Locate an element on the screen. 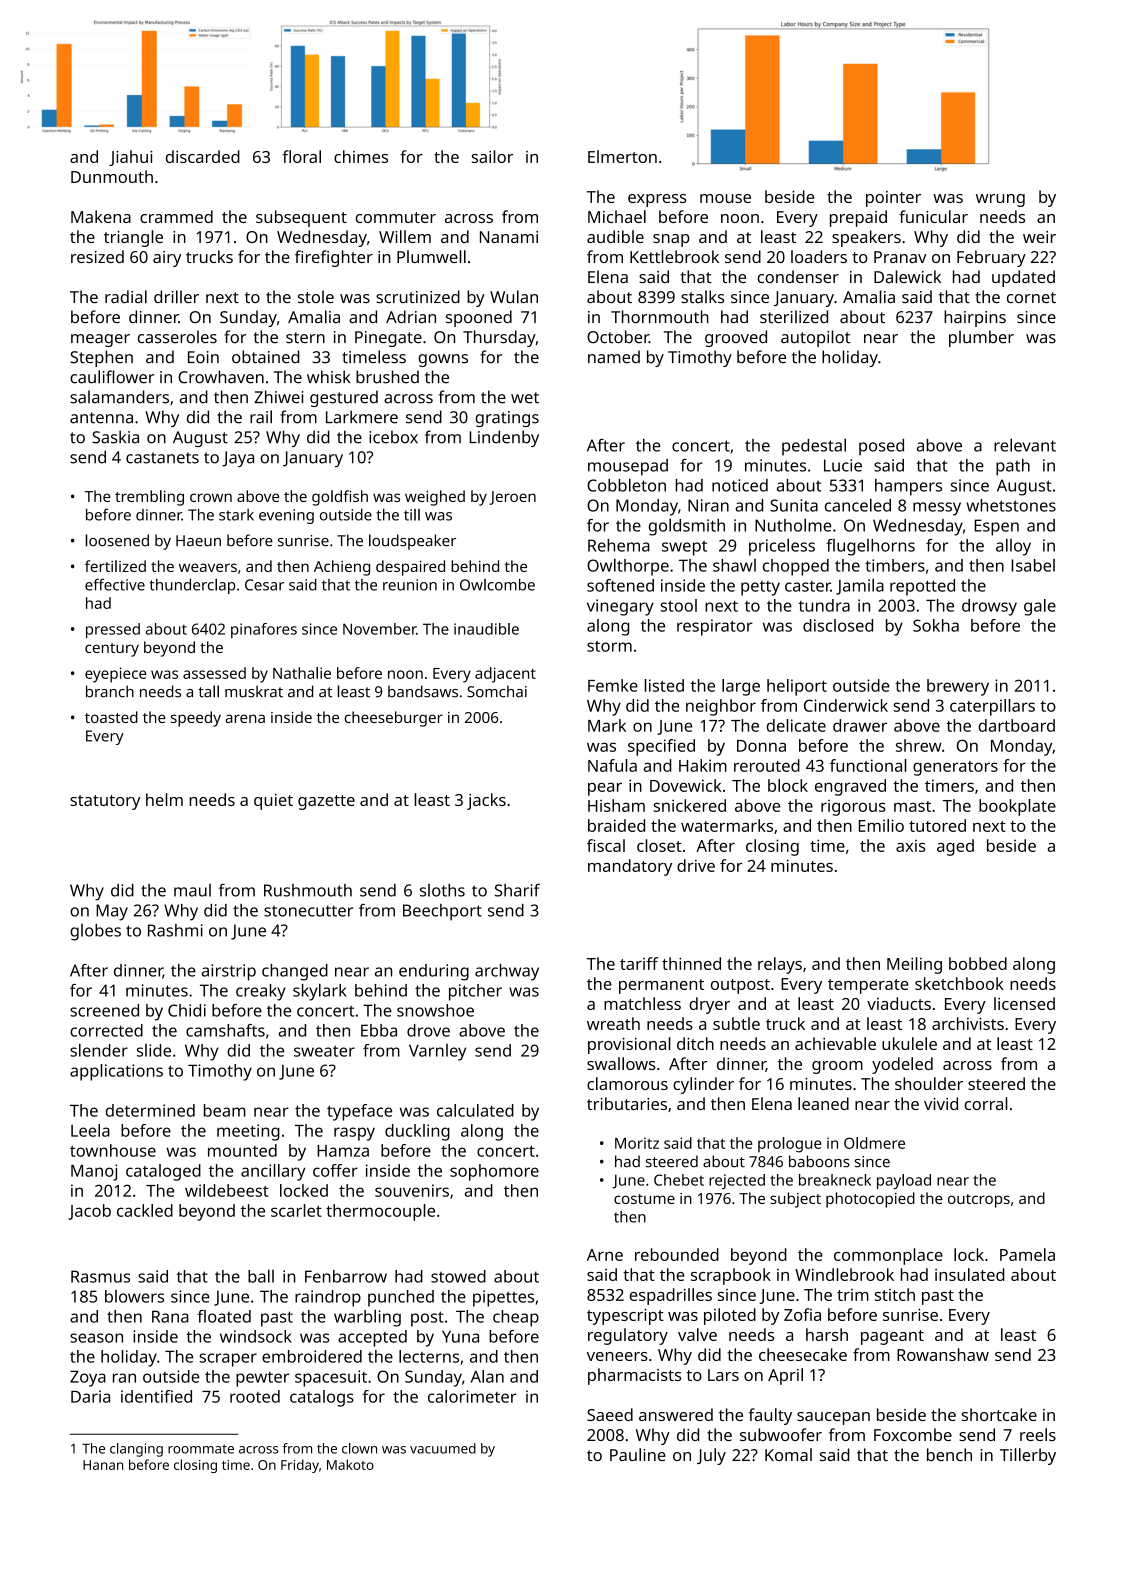 The image size is (1126, 1592). brewery is located at coordinates (958, 687).
